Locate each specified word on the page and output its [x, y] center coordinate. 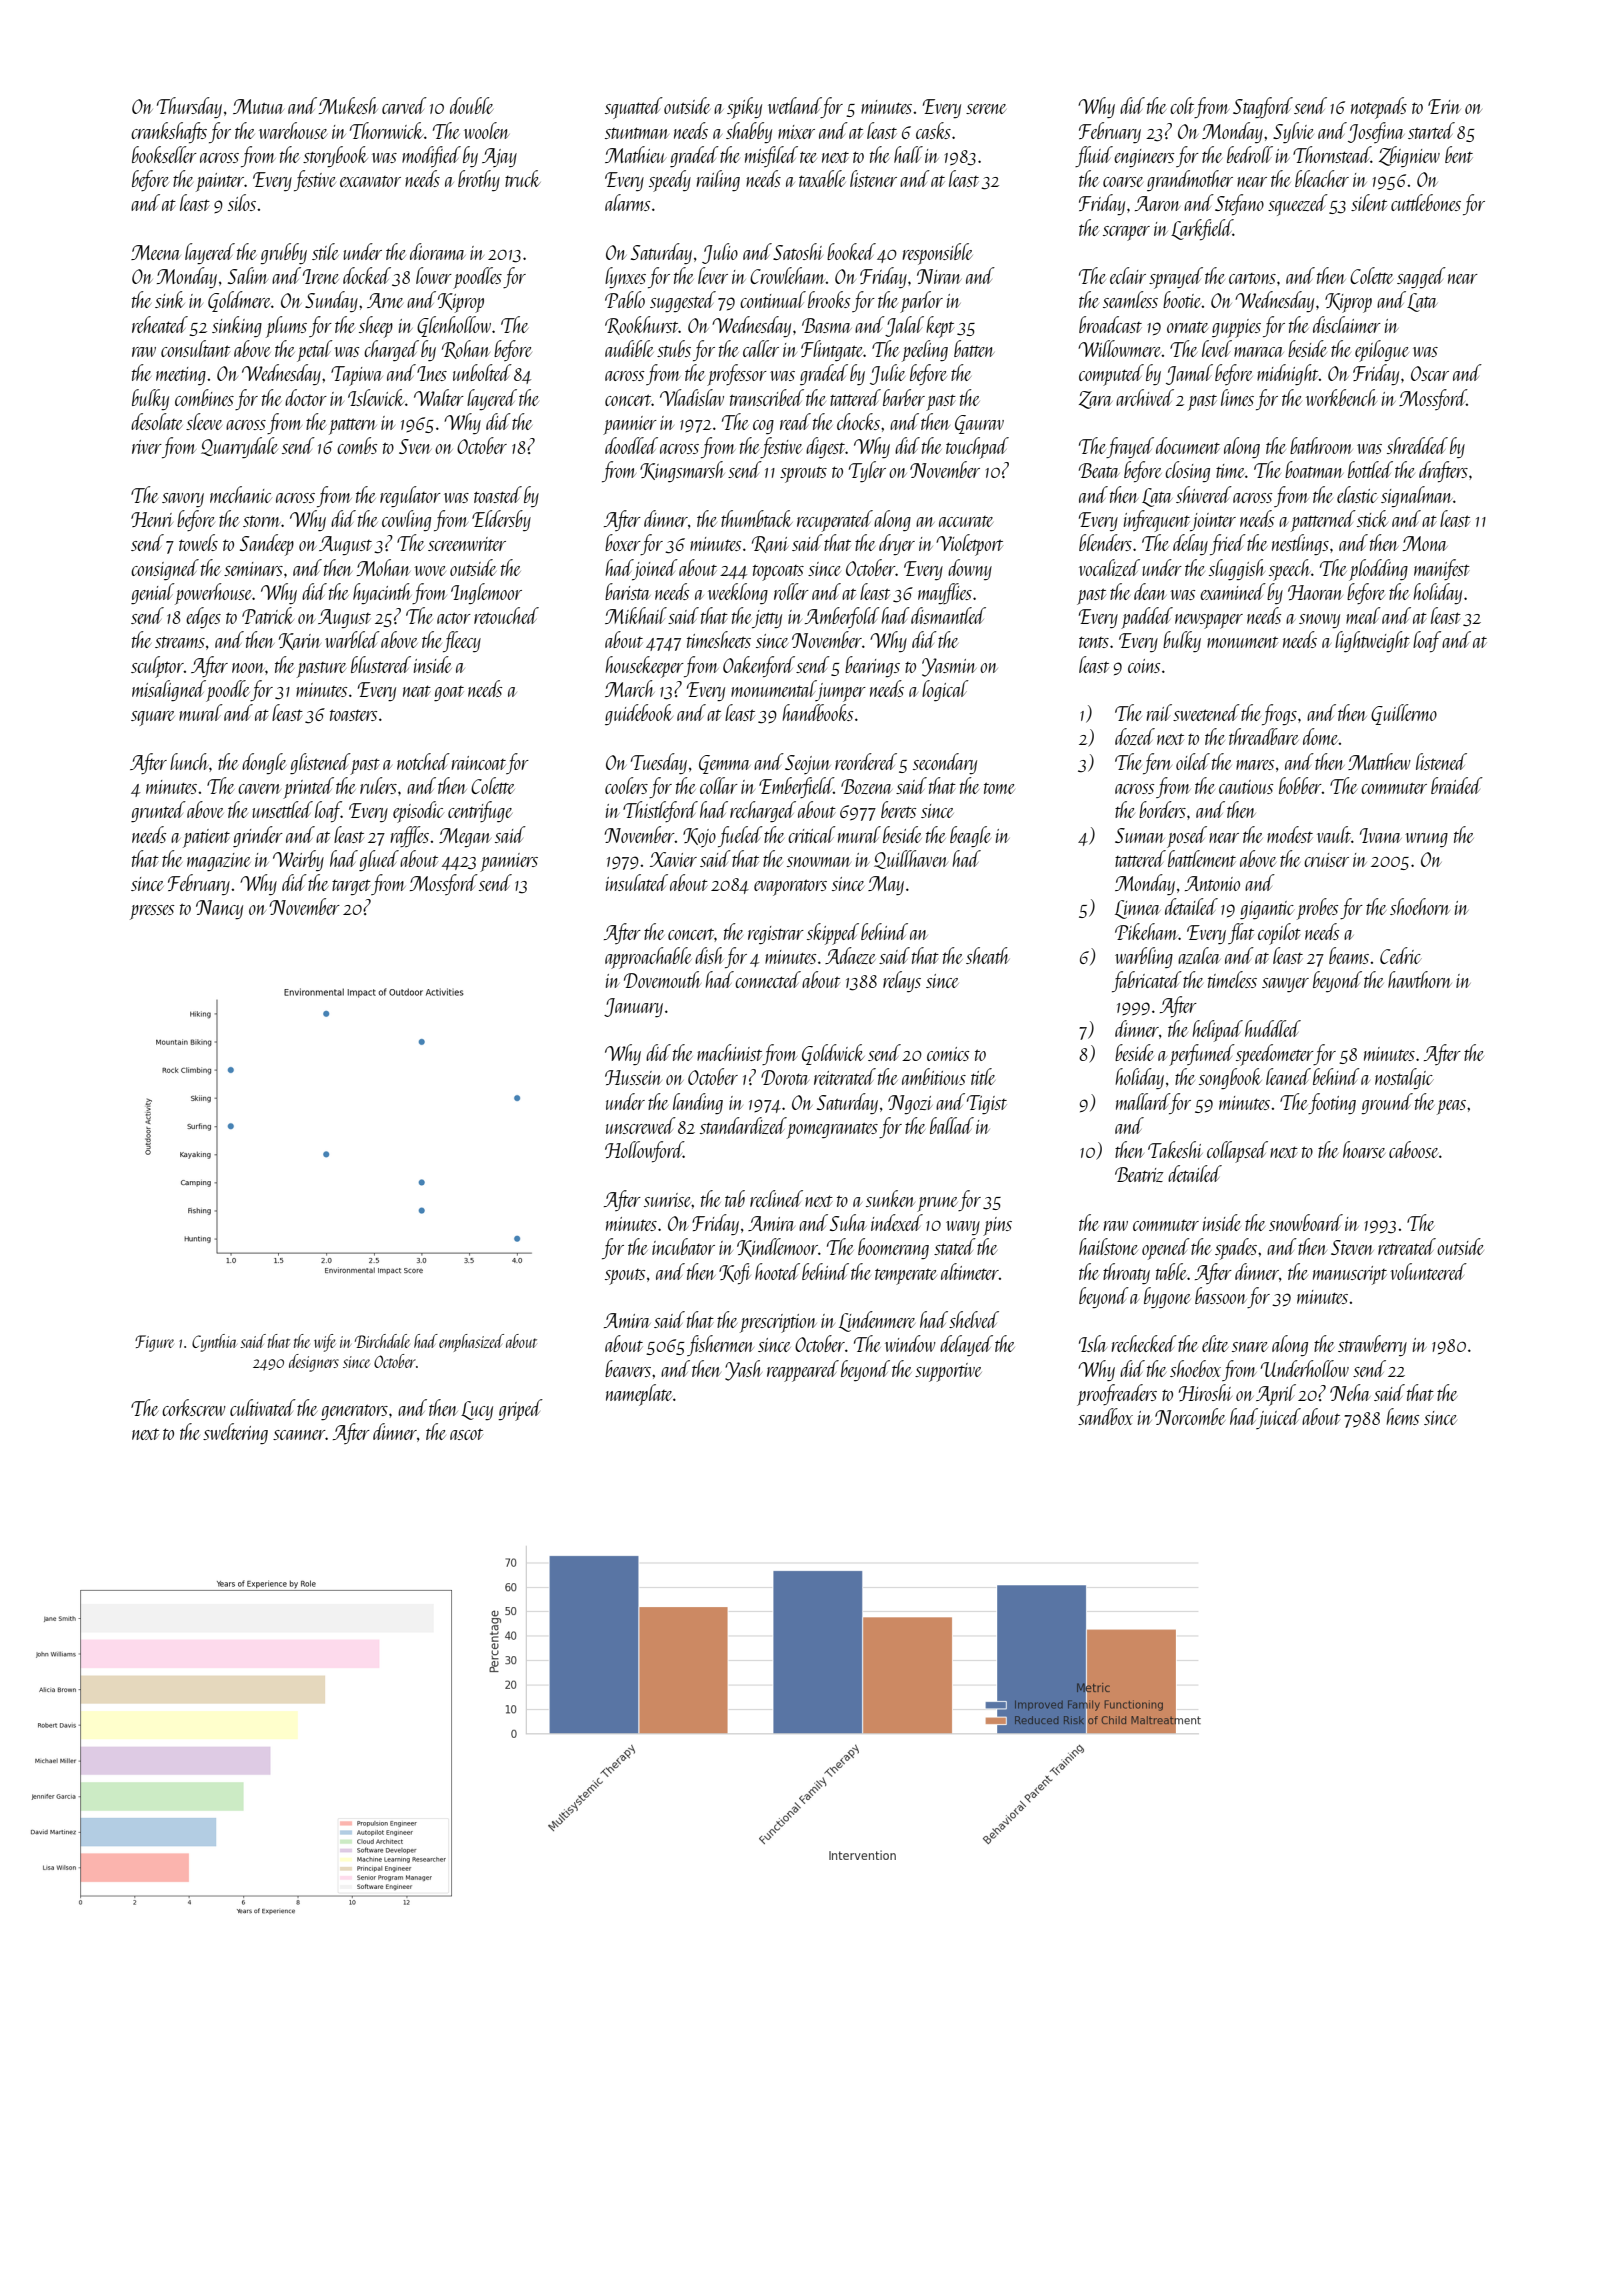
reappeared [803, 1371]
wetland [795, 105]
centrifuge [480, 811]
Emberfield [796, 787]
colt [1182, 105]
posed [1187, 837]
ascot [466, 1434]
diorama [438, 251]
